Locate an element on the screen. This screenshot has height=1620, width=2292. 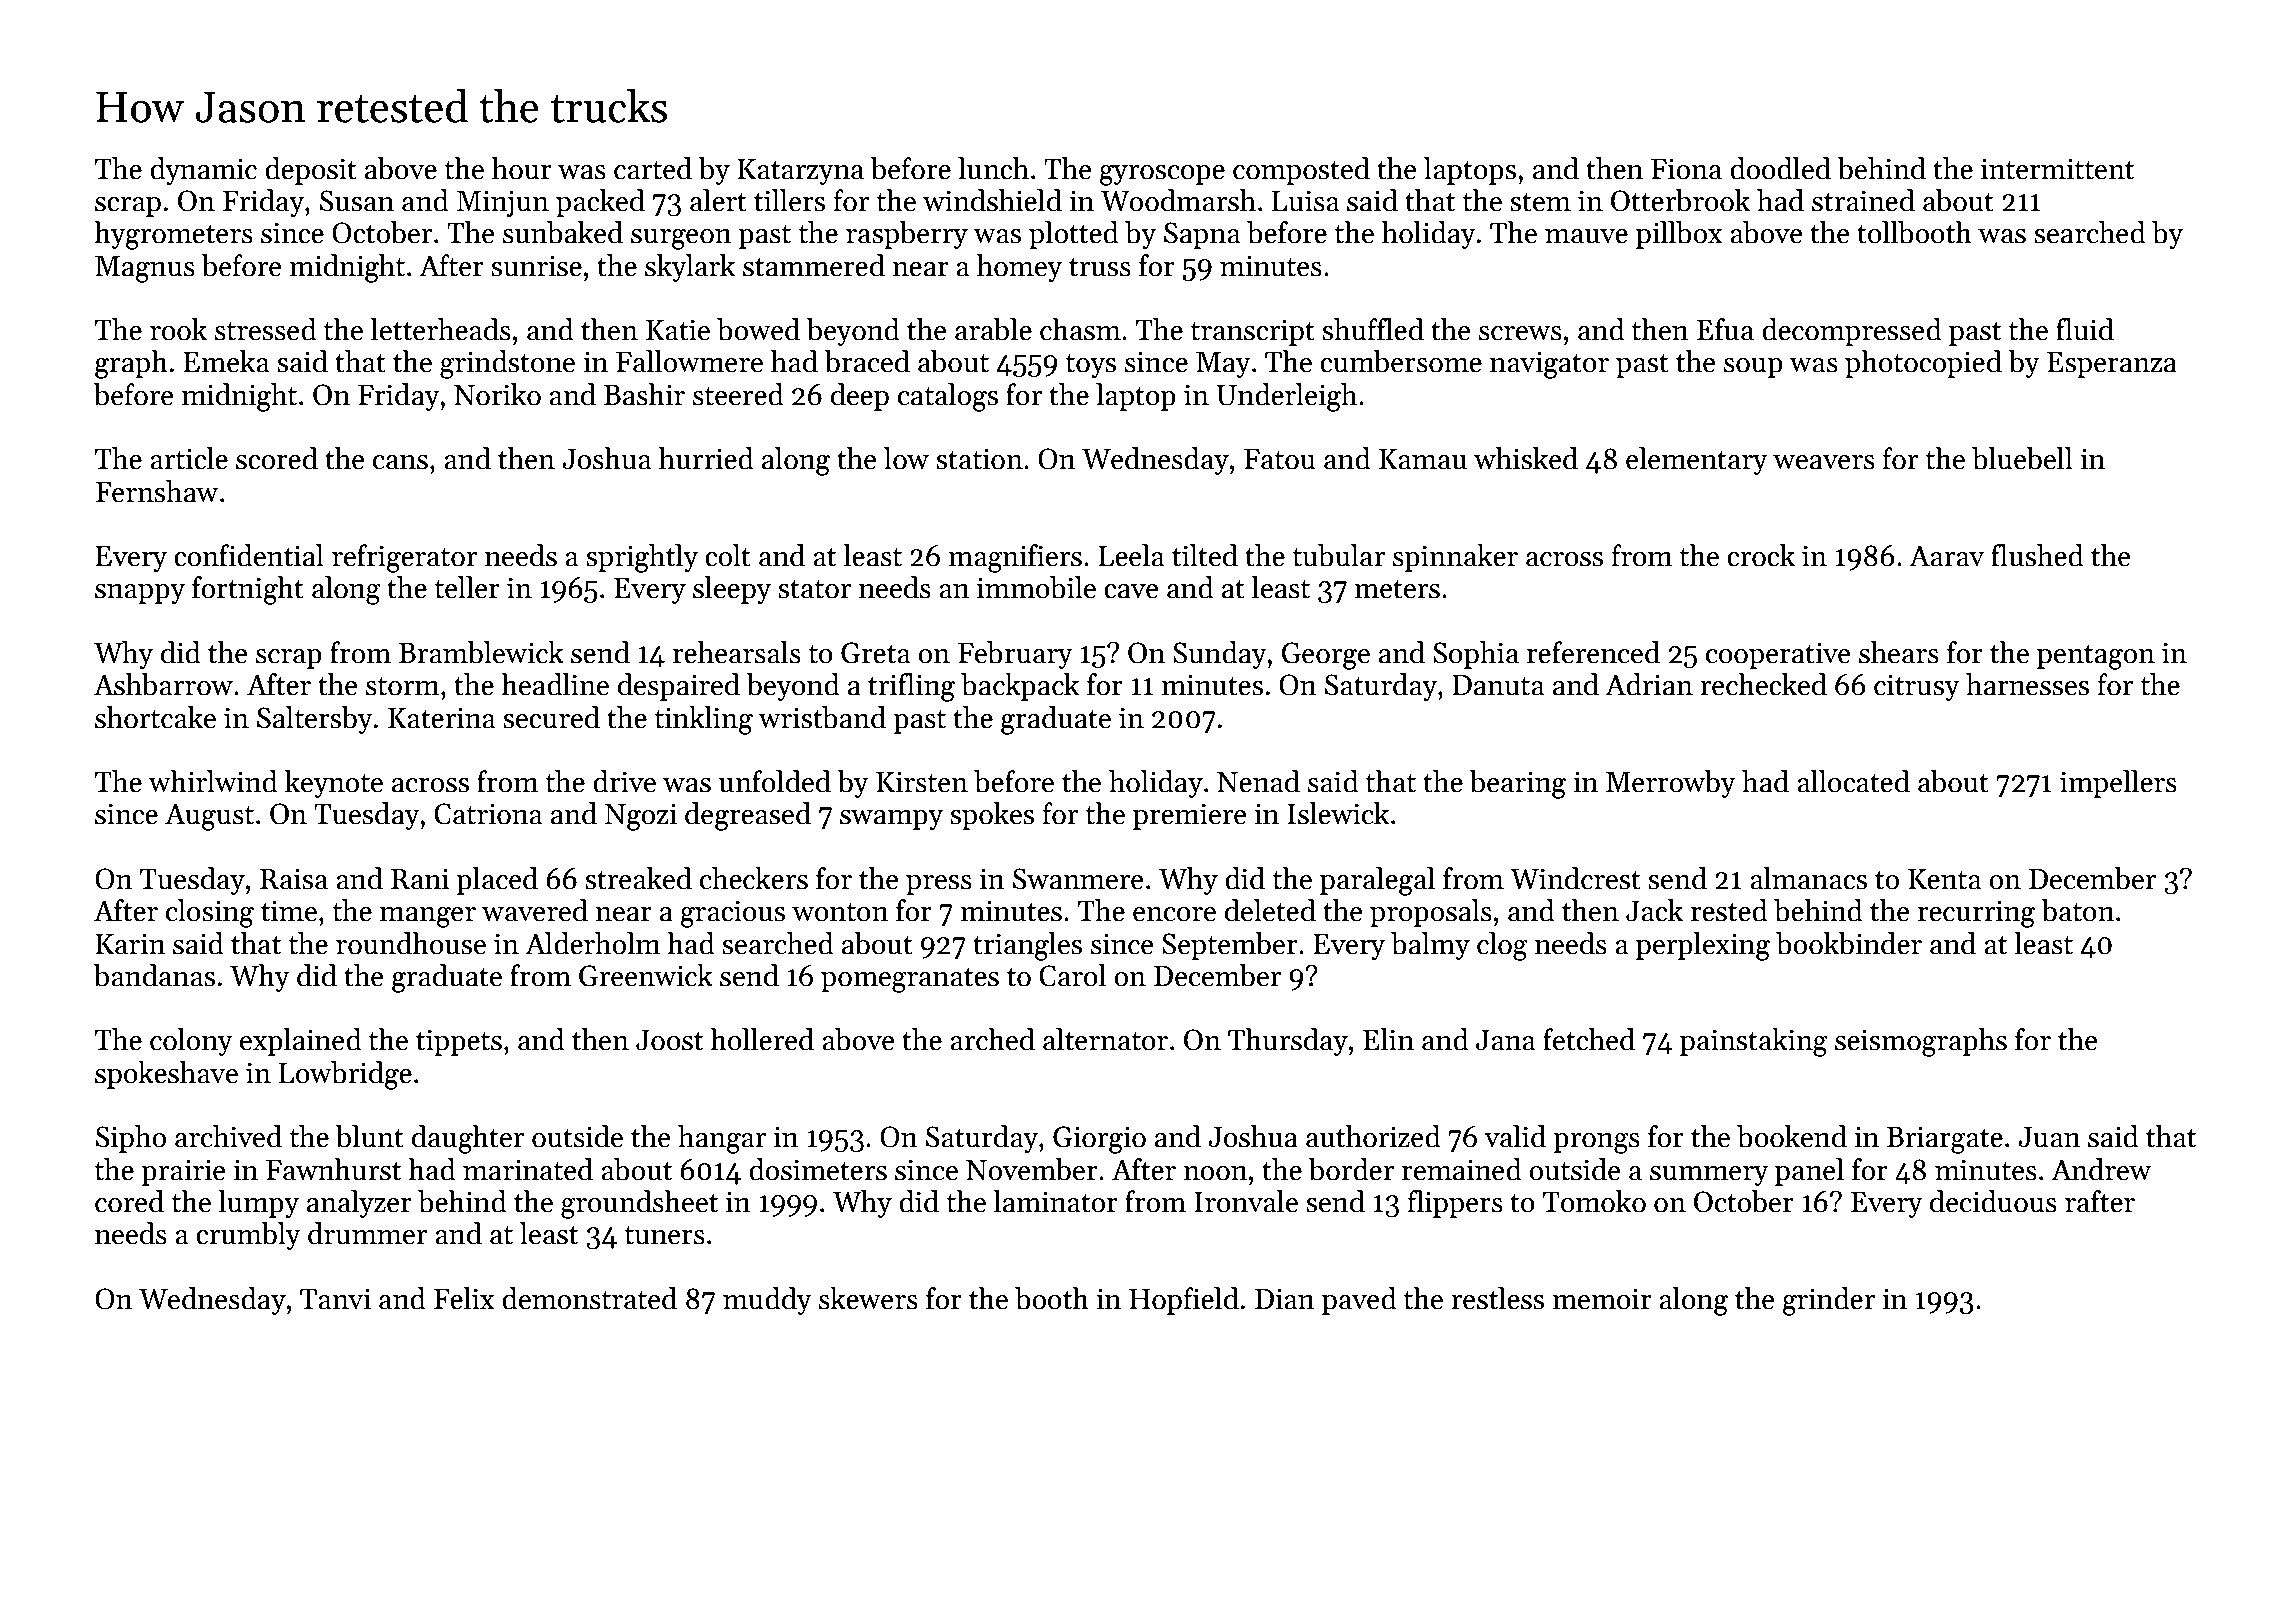
fortnight is located at coordinates (248, 590).
